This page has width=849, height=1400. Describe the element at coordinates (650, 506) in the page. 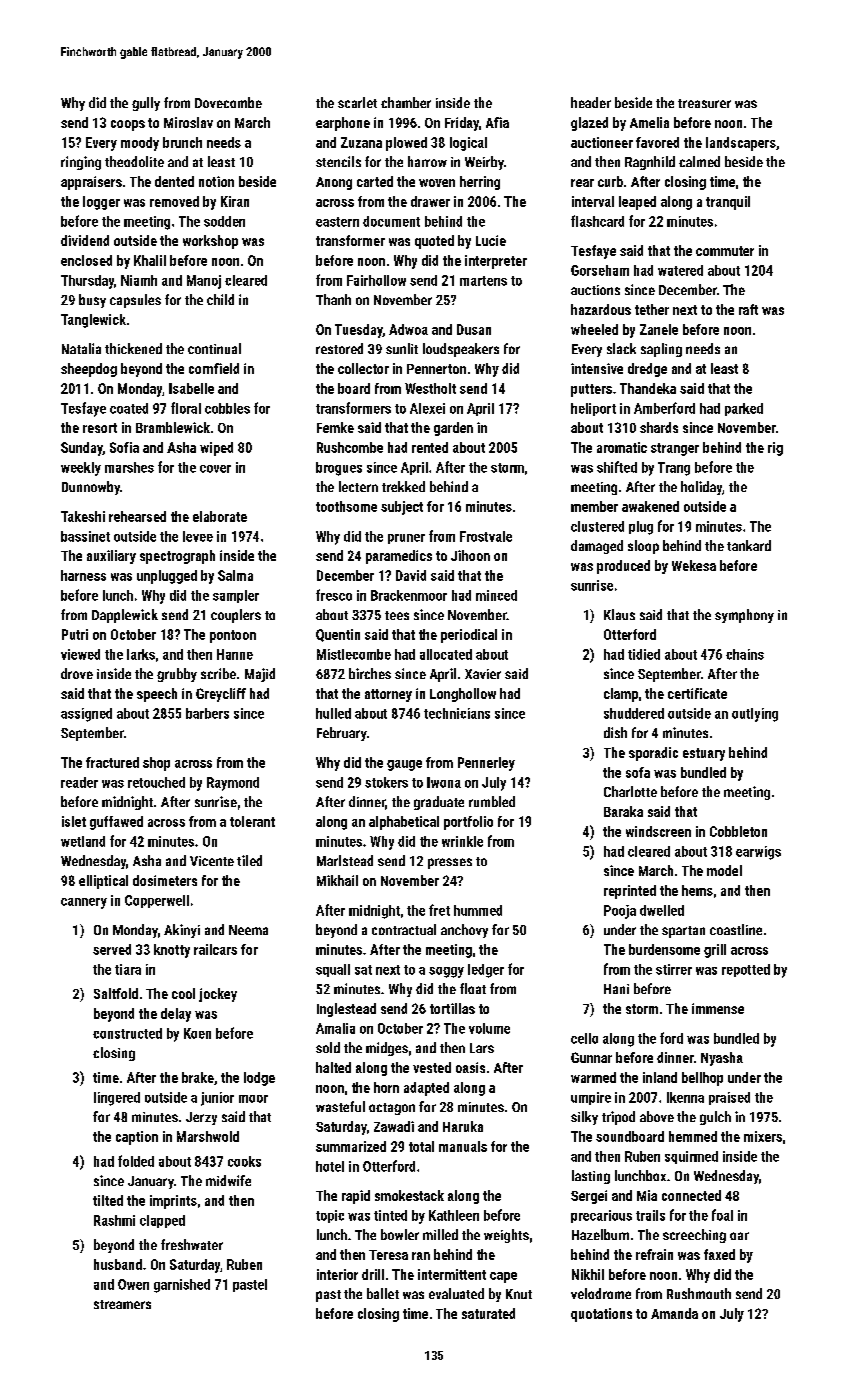

I see `awakened` at that location.
